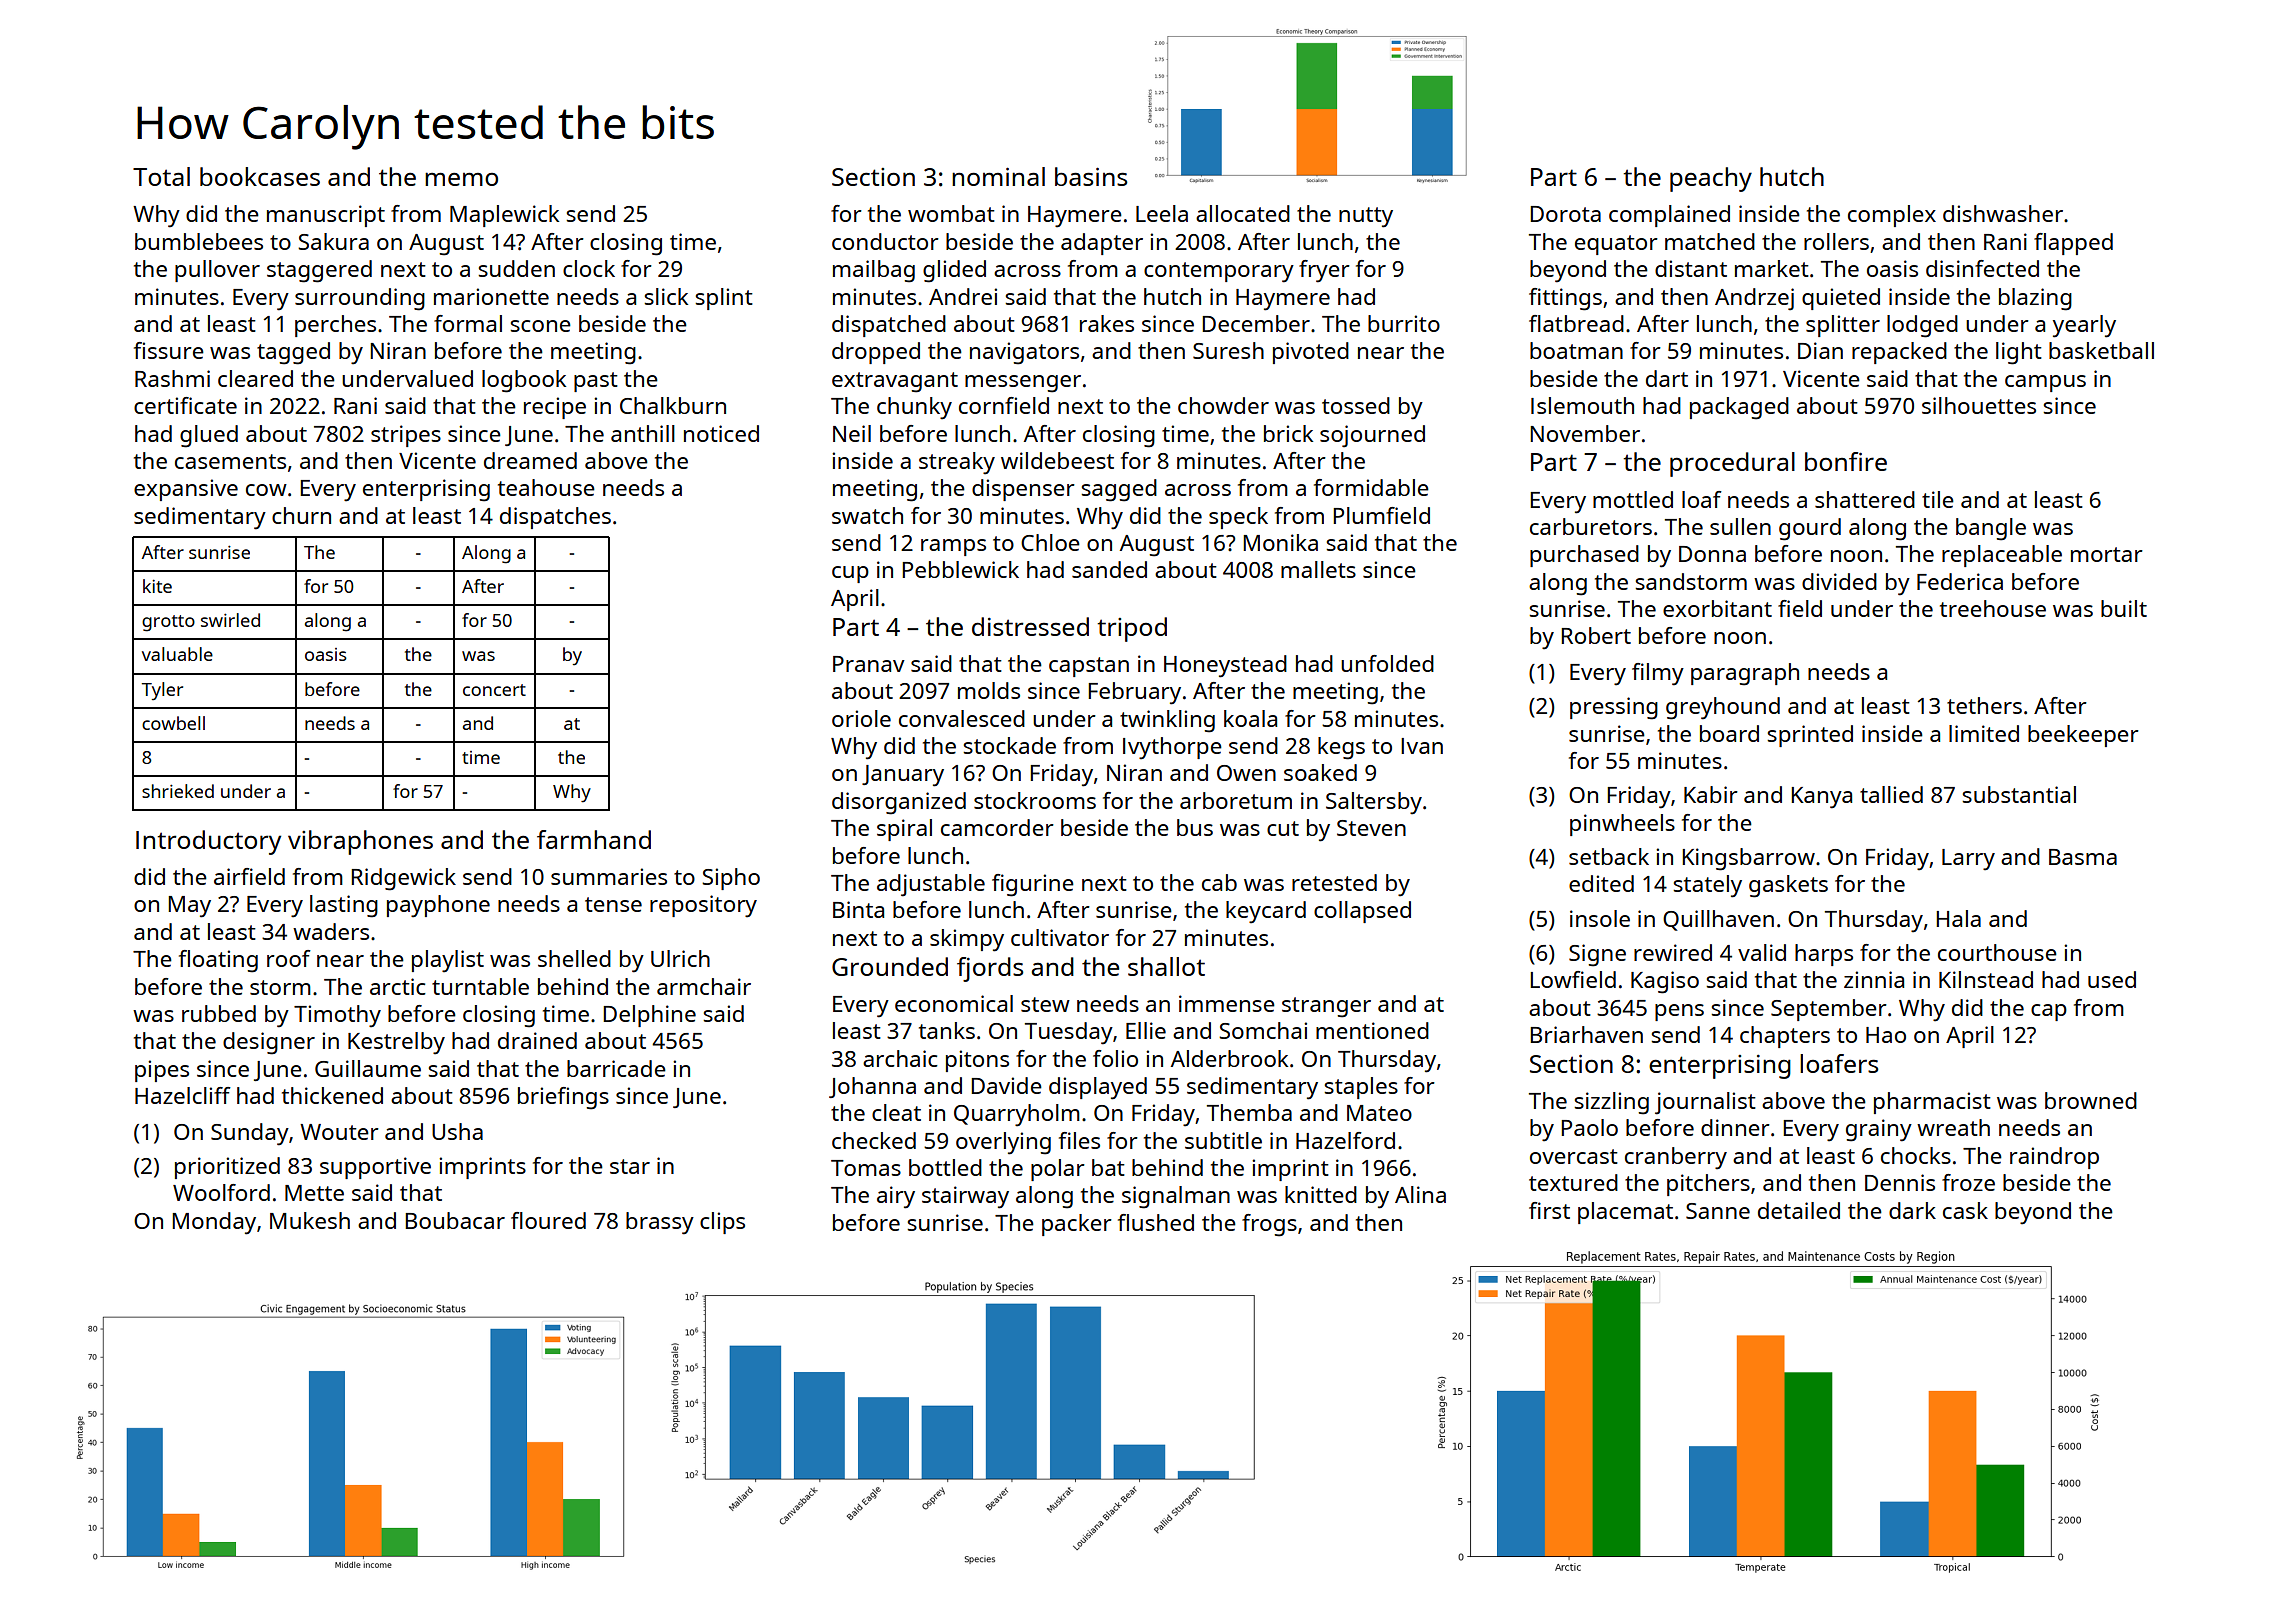 The height and width of the screenshot is (1620, 2292). I want to click on fryer, so click(1324, 271).
